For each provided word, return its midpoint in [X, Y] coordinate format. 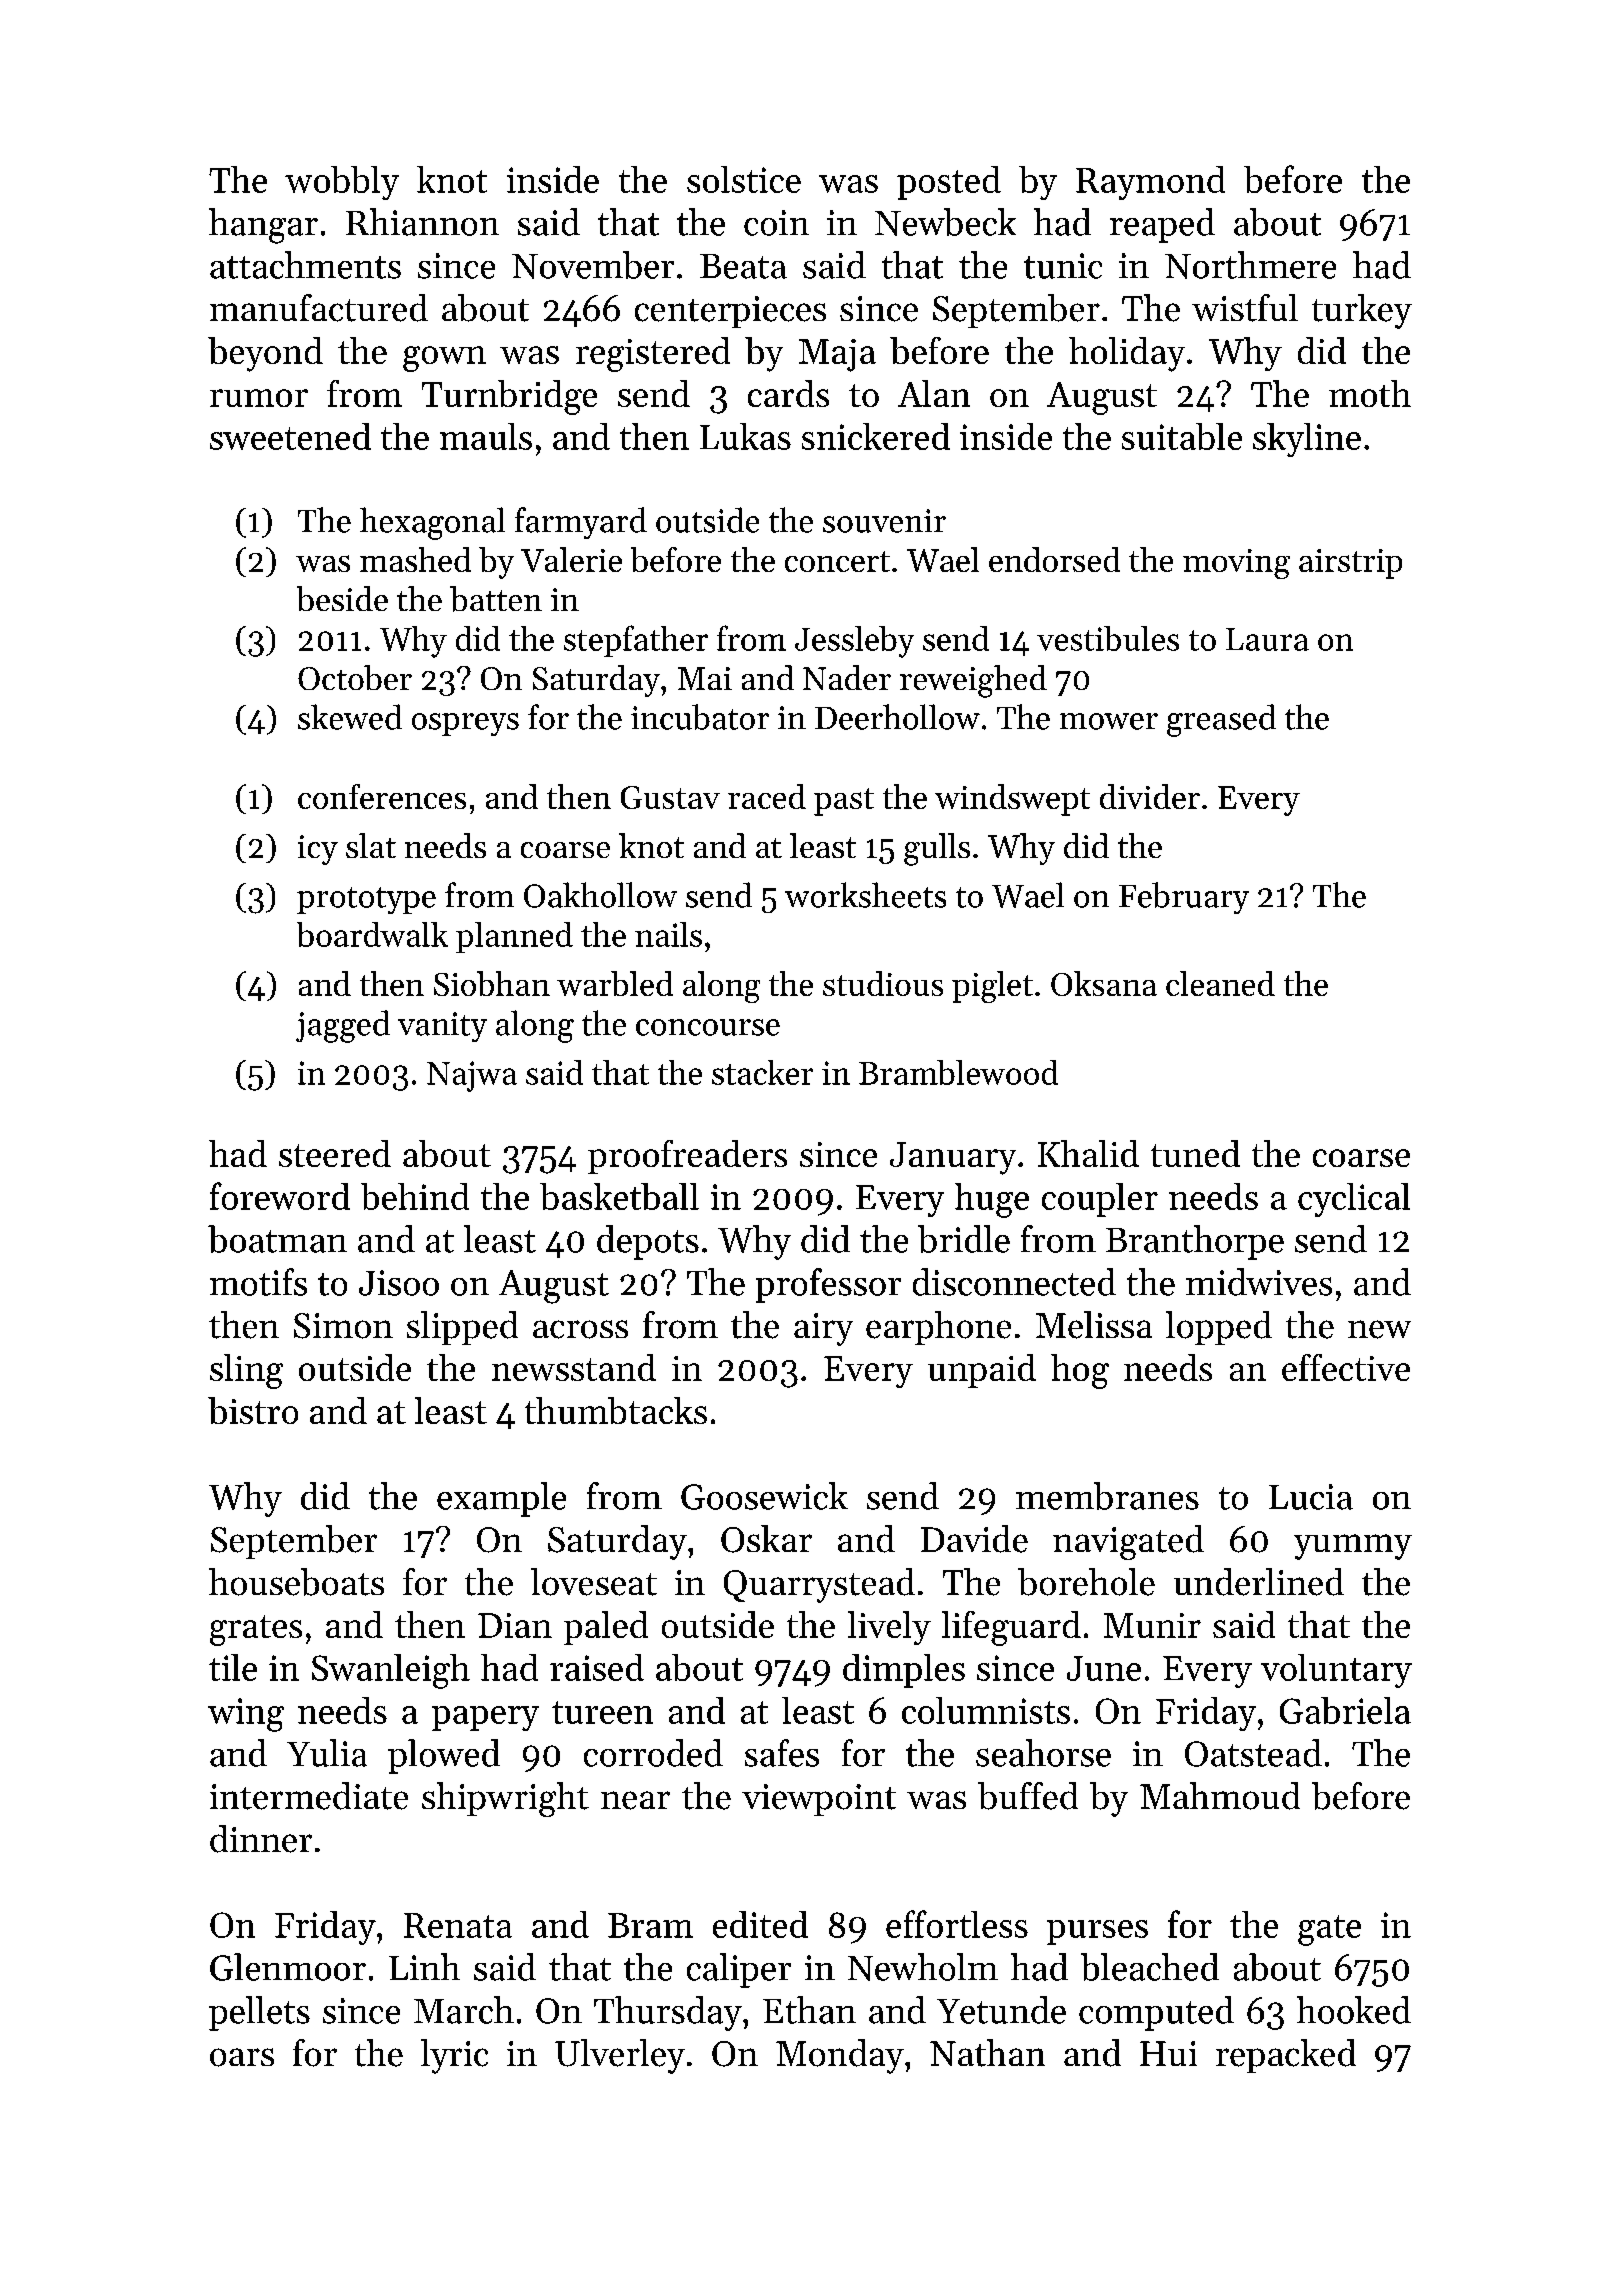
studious [883, 983]
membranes [1107, 1496]
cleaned [1220, 983]
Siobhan [492, 983]
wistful [1245, 308]
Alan [934, 393]
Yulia [327, 1753]
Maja [837, 355]
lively [889, 1628]
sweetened [290, 436]
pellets [259, 2013]
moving [1236, 564]
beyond [265, 354]
